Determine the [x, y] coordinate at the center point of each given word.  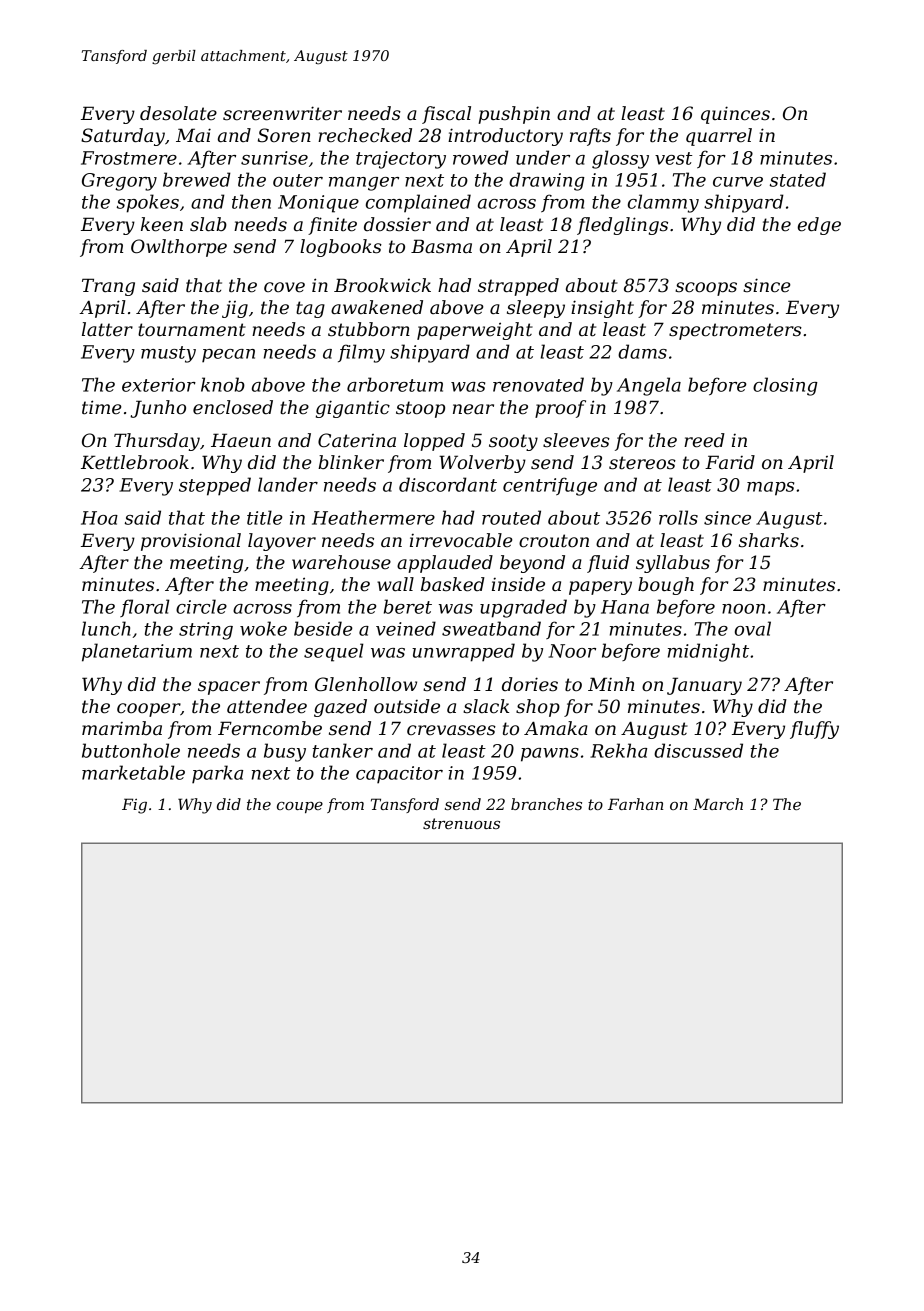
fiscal [446, 115]
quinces [735, 115]
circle [201, 606]
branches [546, 804]
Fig [134, 806]
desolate [178, 113]
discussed [698, 750]
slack [486, 706]
